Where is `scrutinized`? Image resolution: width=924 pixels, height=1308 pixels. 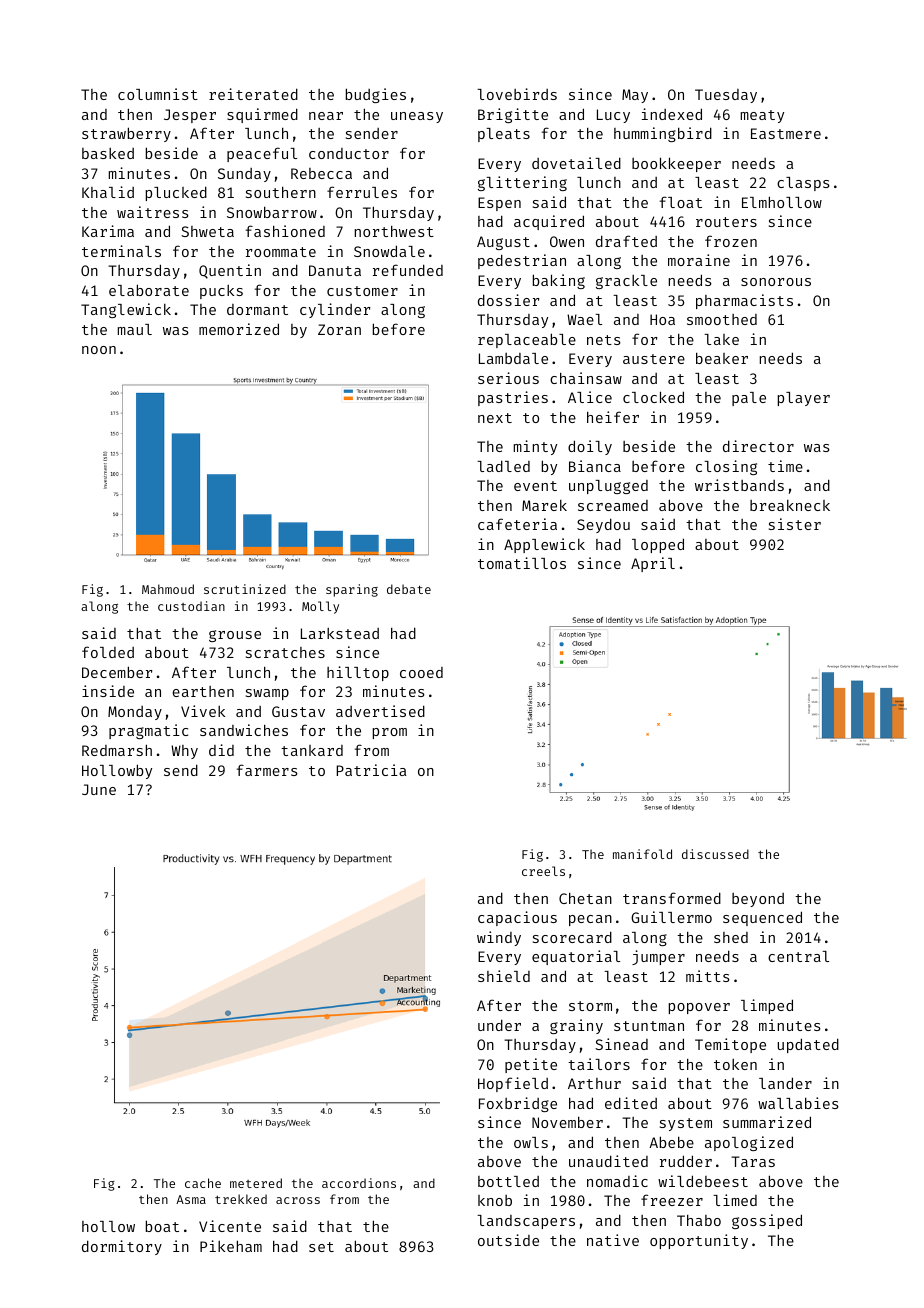 scrutinized is located at coordinates (245, 589).
